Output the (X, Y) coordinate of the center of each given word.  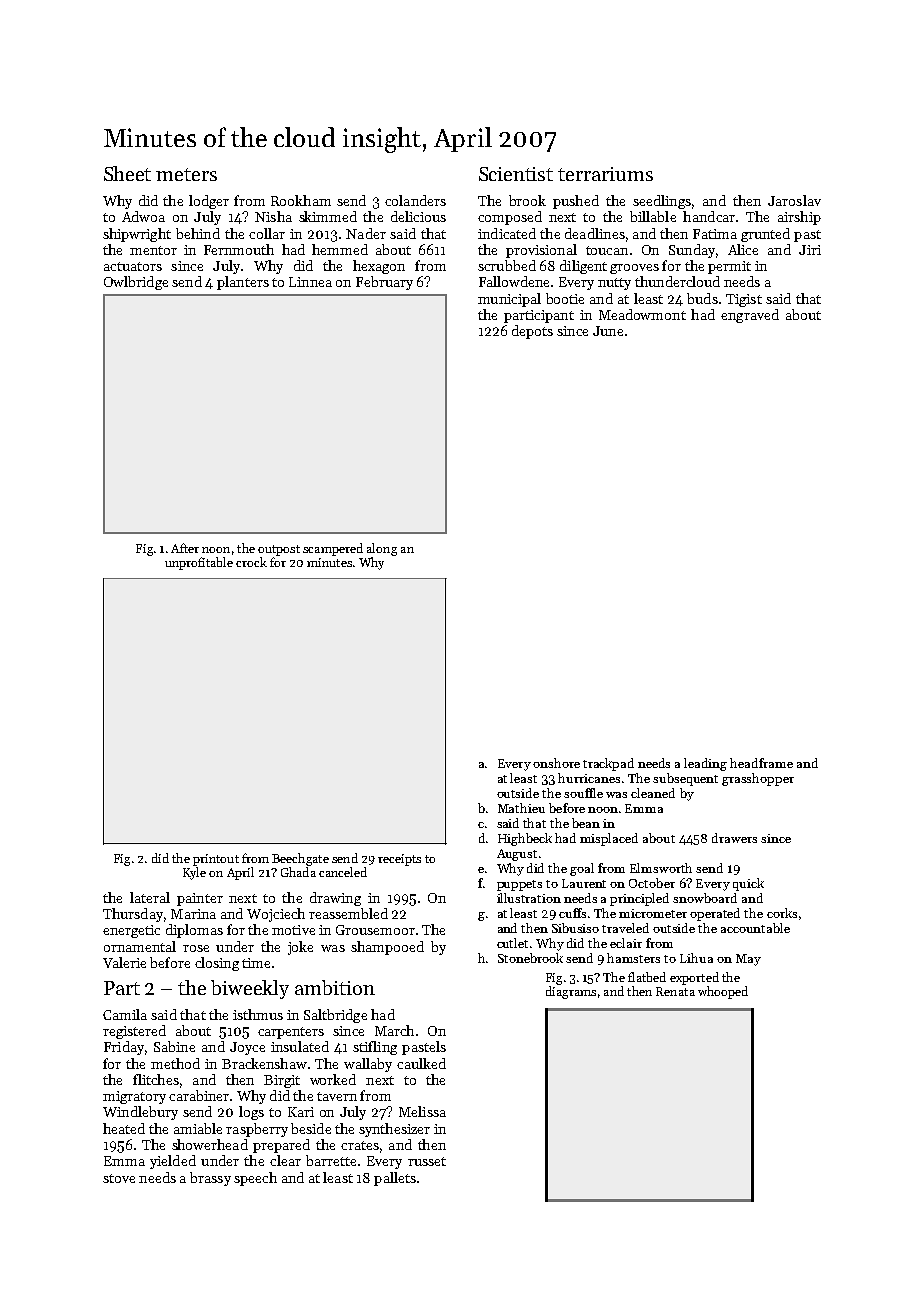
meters (186, 174)
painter (200, 899)
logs (251, 1113)
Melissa (422, 1111)
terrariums (605, 174)
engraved (750, 316)
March (394, 1030)
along (382, 549)
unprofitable (199, 563)
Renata (675, 991)
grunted (765, 235)
